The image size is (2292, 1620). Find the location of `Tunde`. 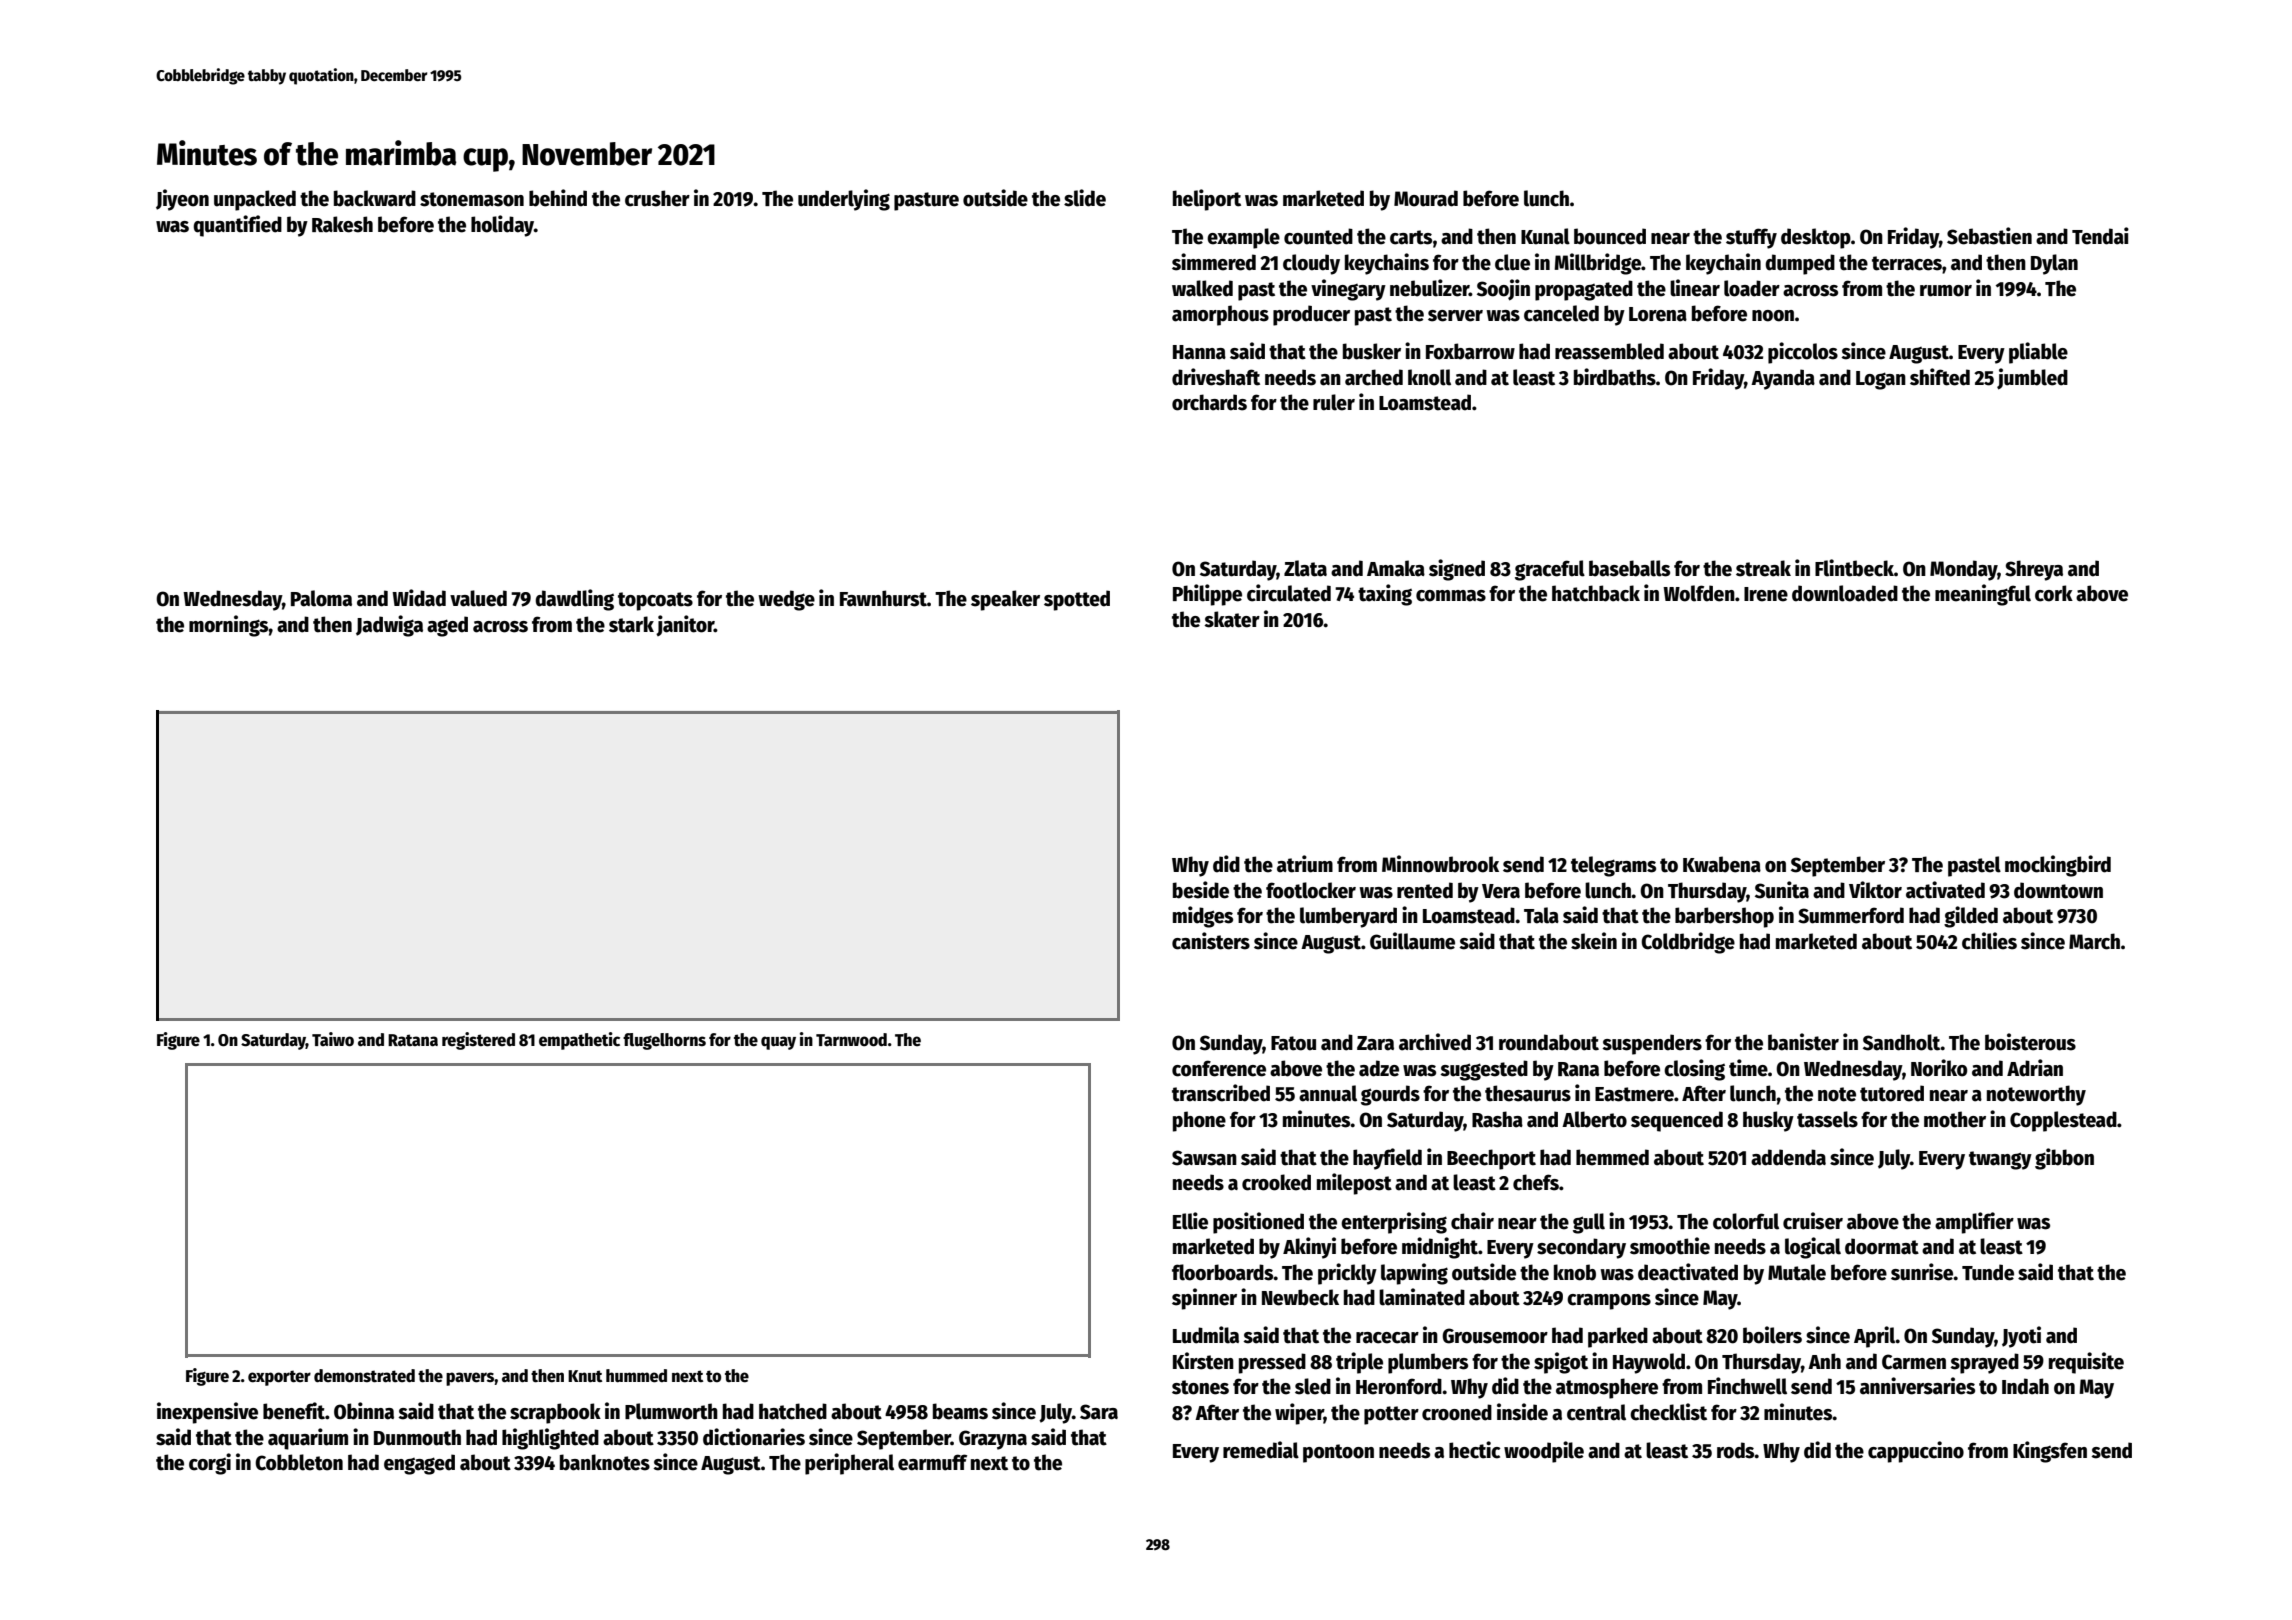

Tunde is located at coordinates (1988, 1272).
